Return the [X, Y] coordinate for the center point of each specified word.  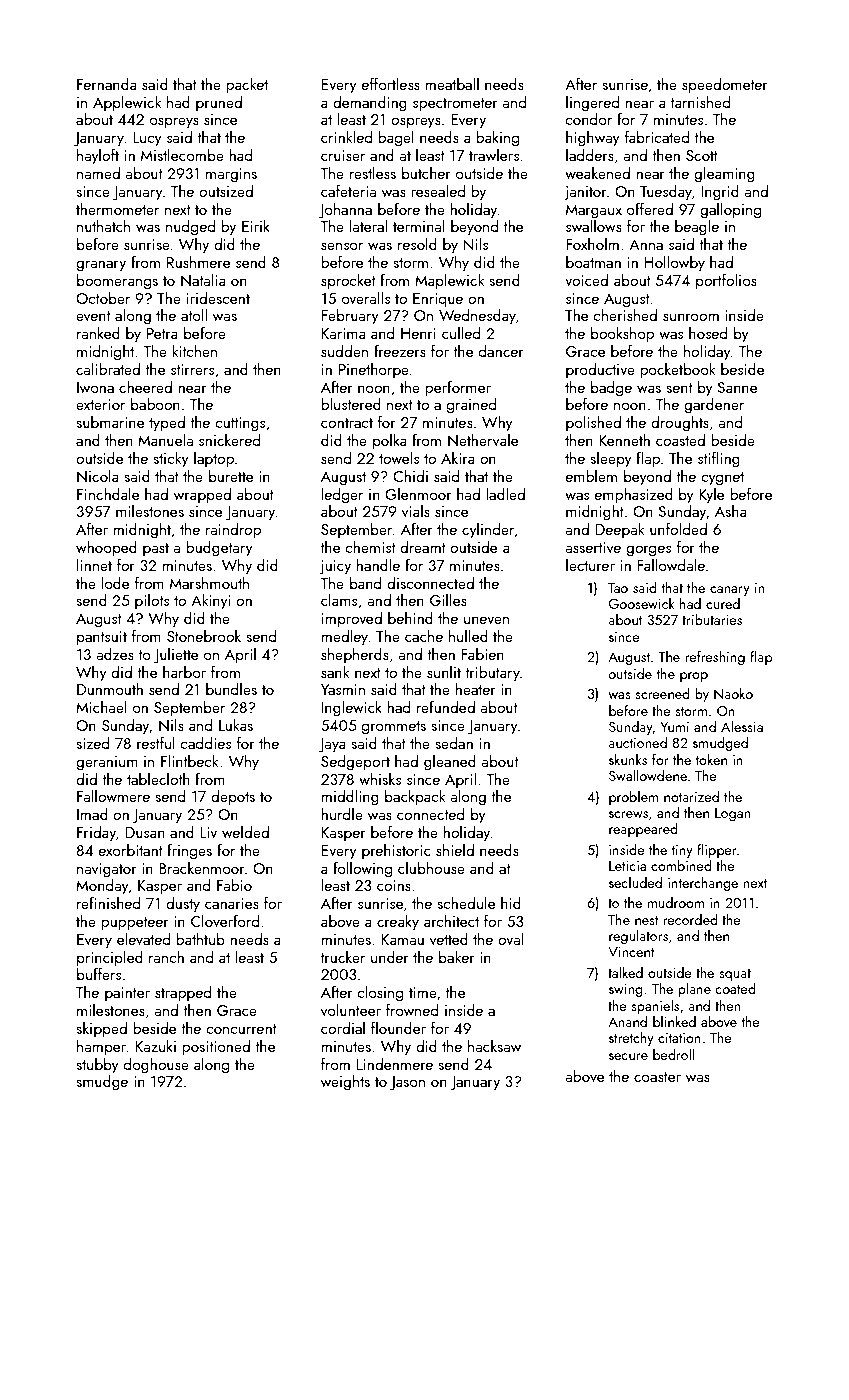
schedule [466, 903]
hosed [708, 333]
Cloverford [225, 921]
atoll [194, 315]
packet [247, 86]
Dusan [145, 832]
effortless [391, 84]
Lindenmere [395, 1064]
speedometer [725, 86]
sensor [342, 246]
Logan [732, 814]
